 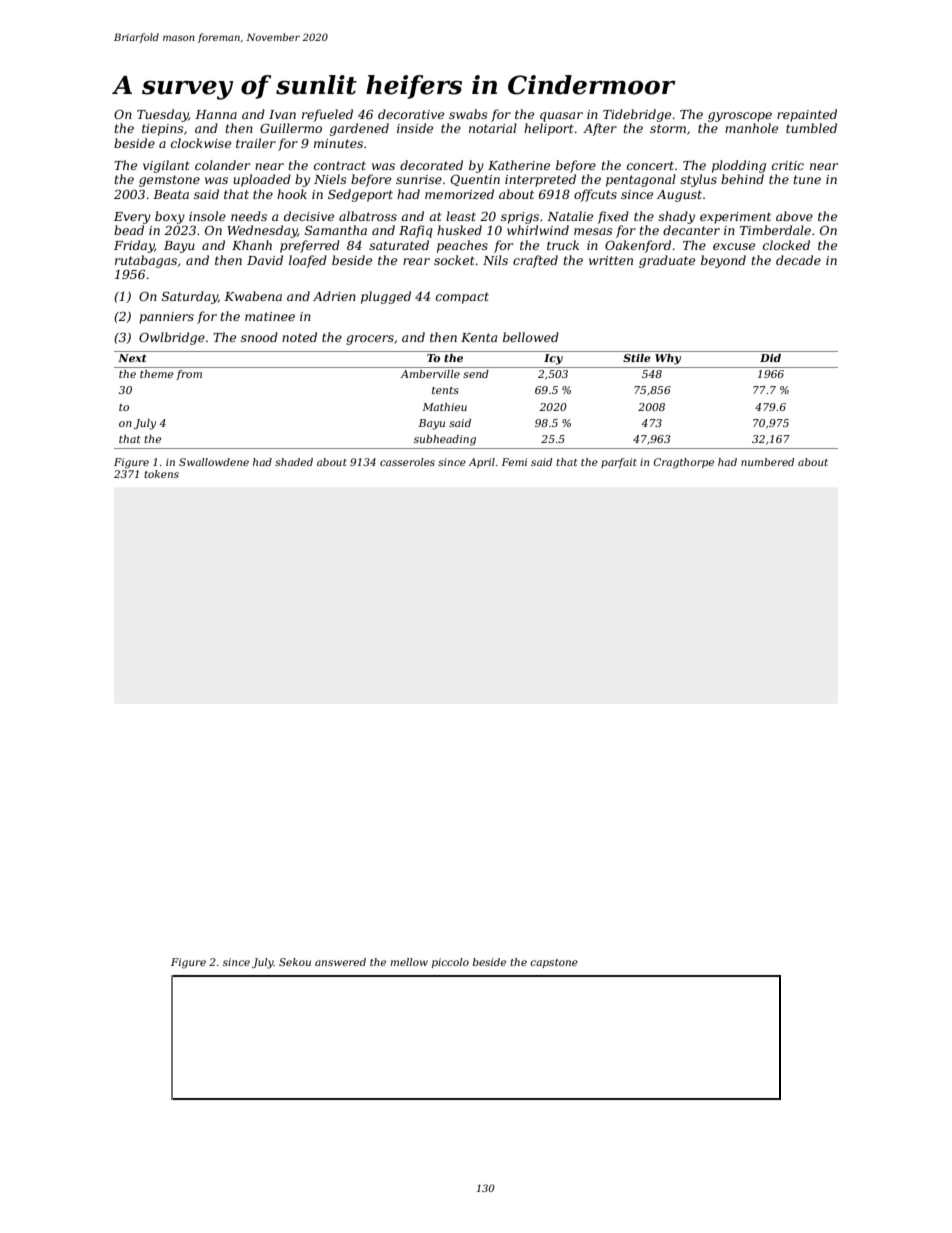 I want to click on capstone, so click(x=554, y=963).
